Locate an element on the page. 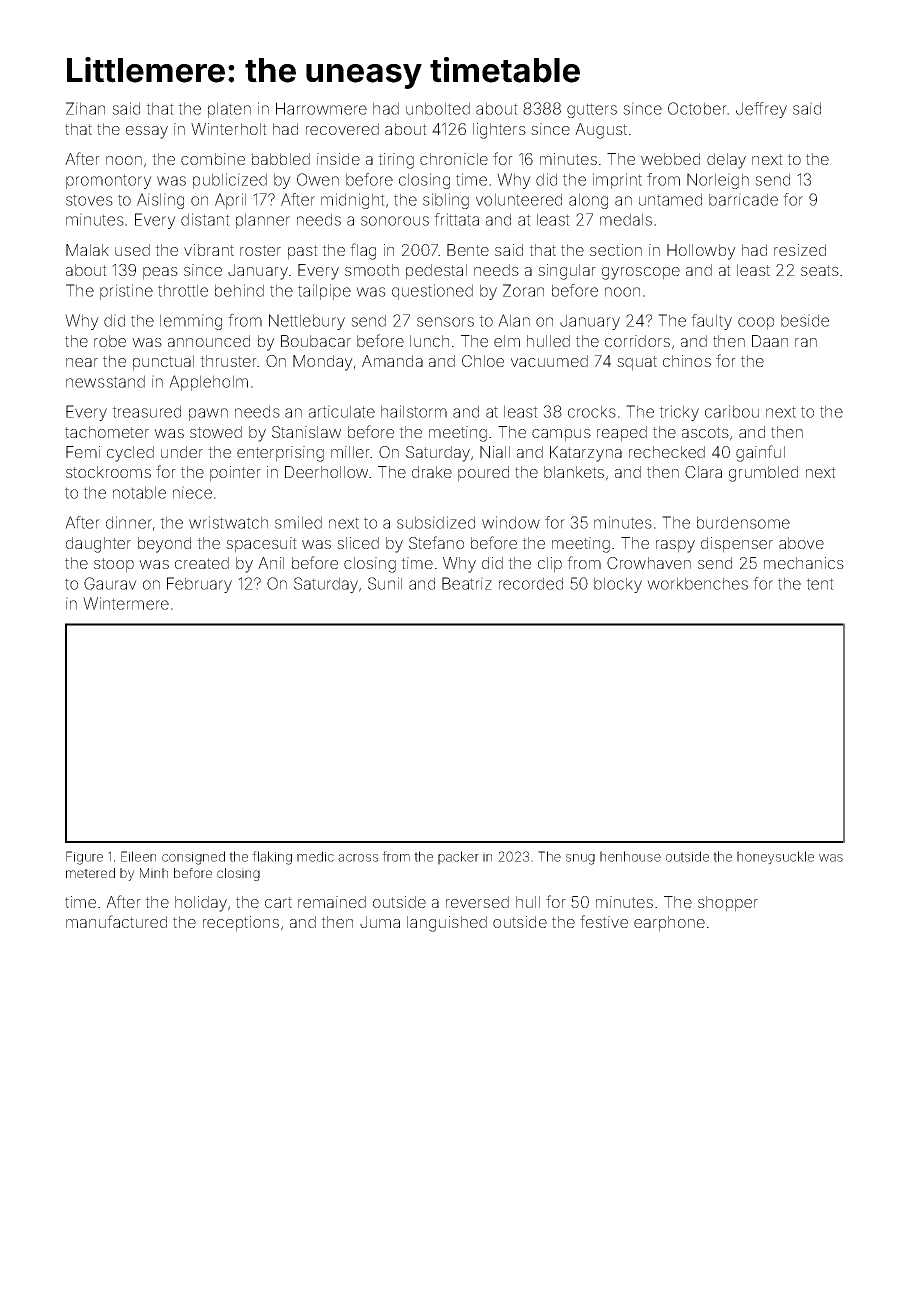 The height and width of the document is (1293, 910). Beatriz is located at coordinates (467, 583).
